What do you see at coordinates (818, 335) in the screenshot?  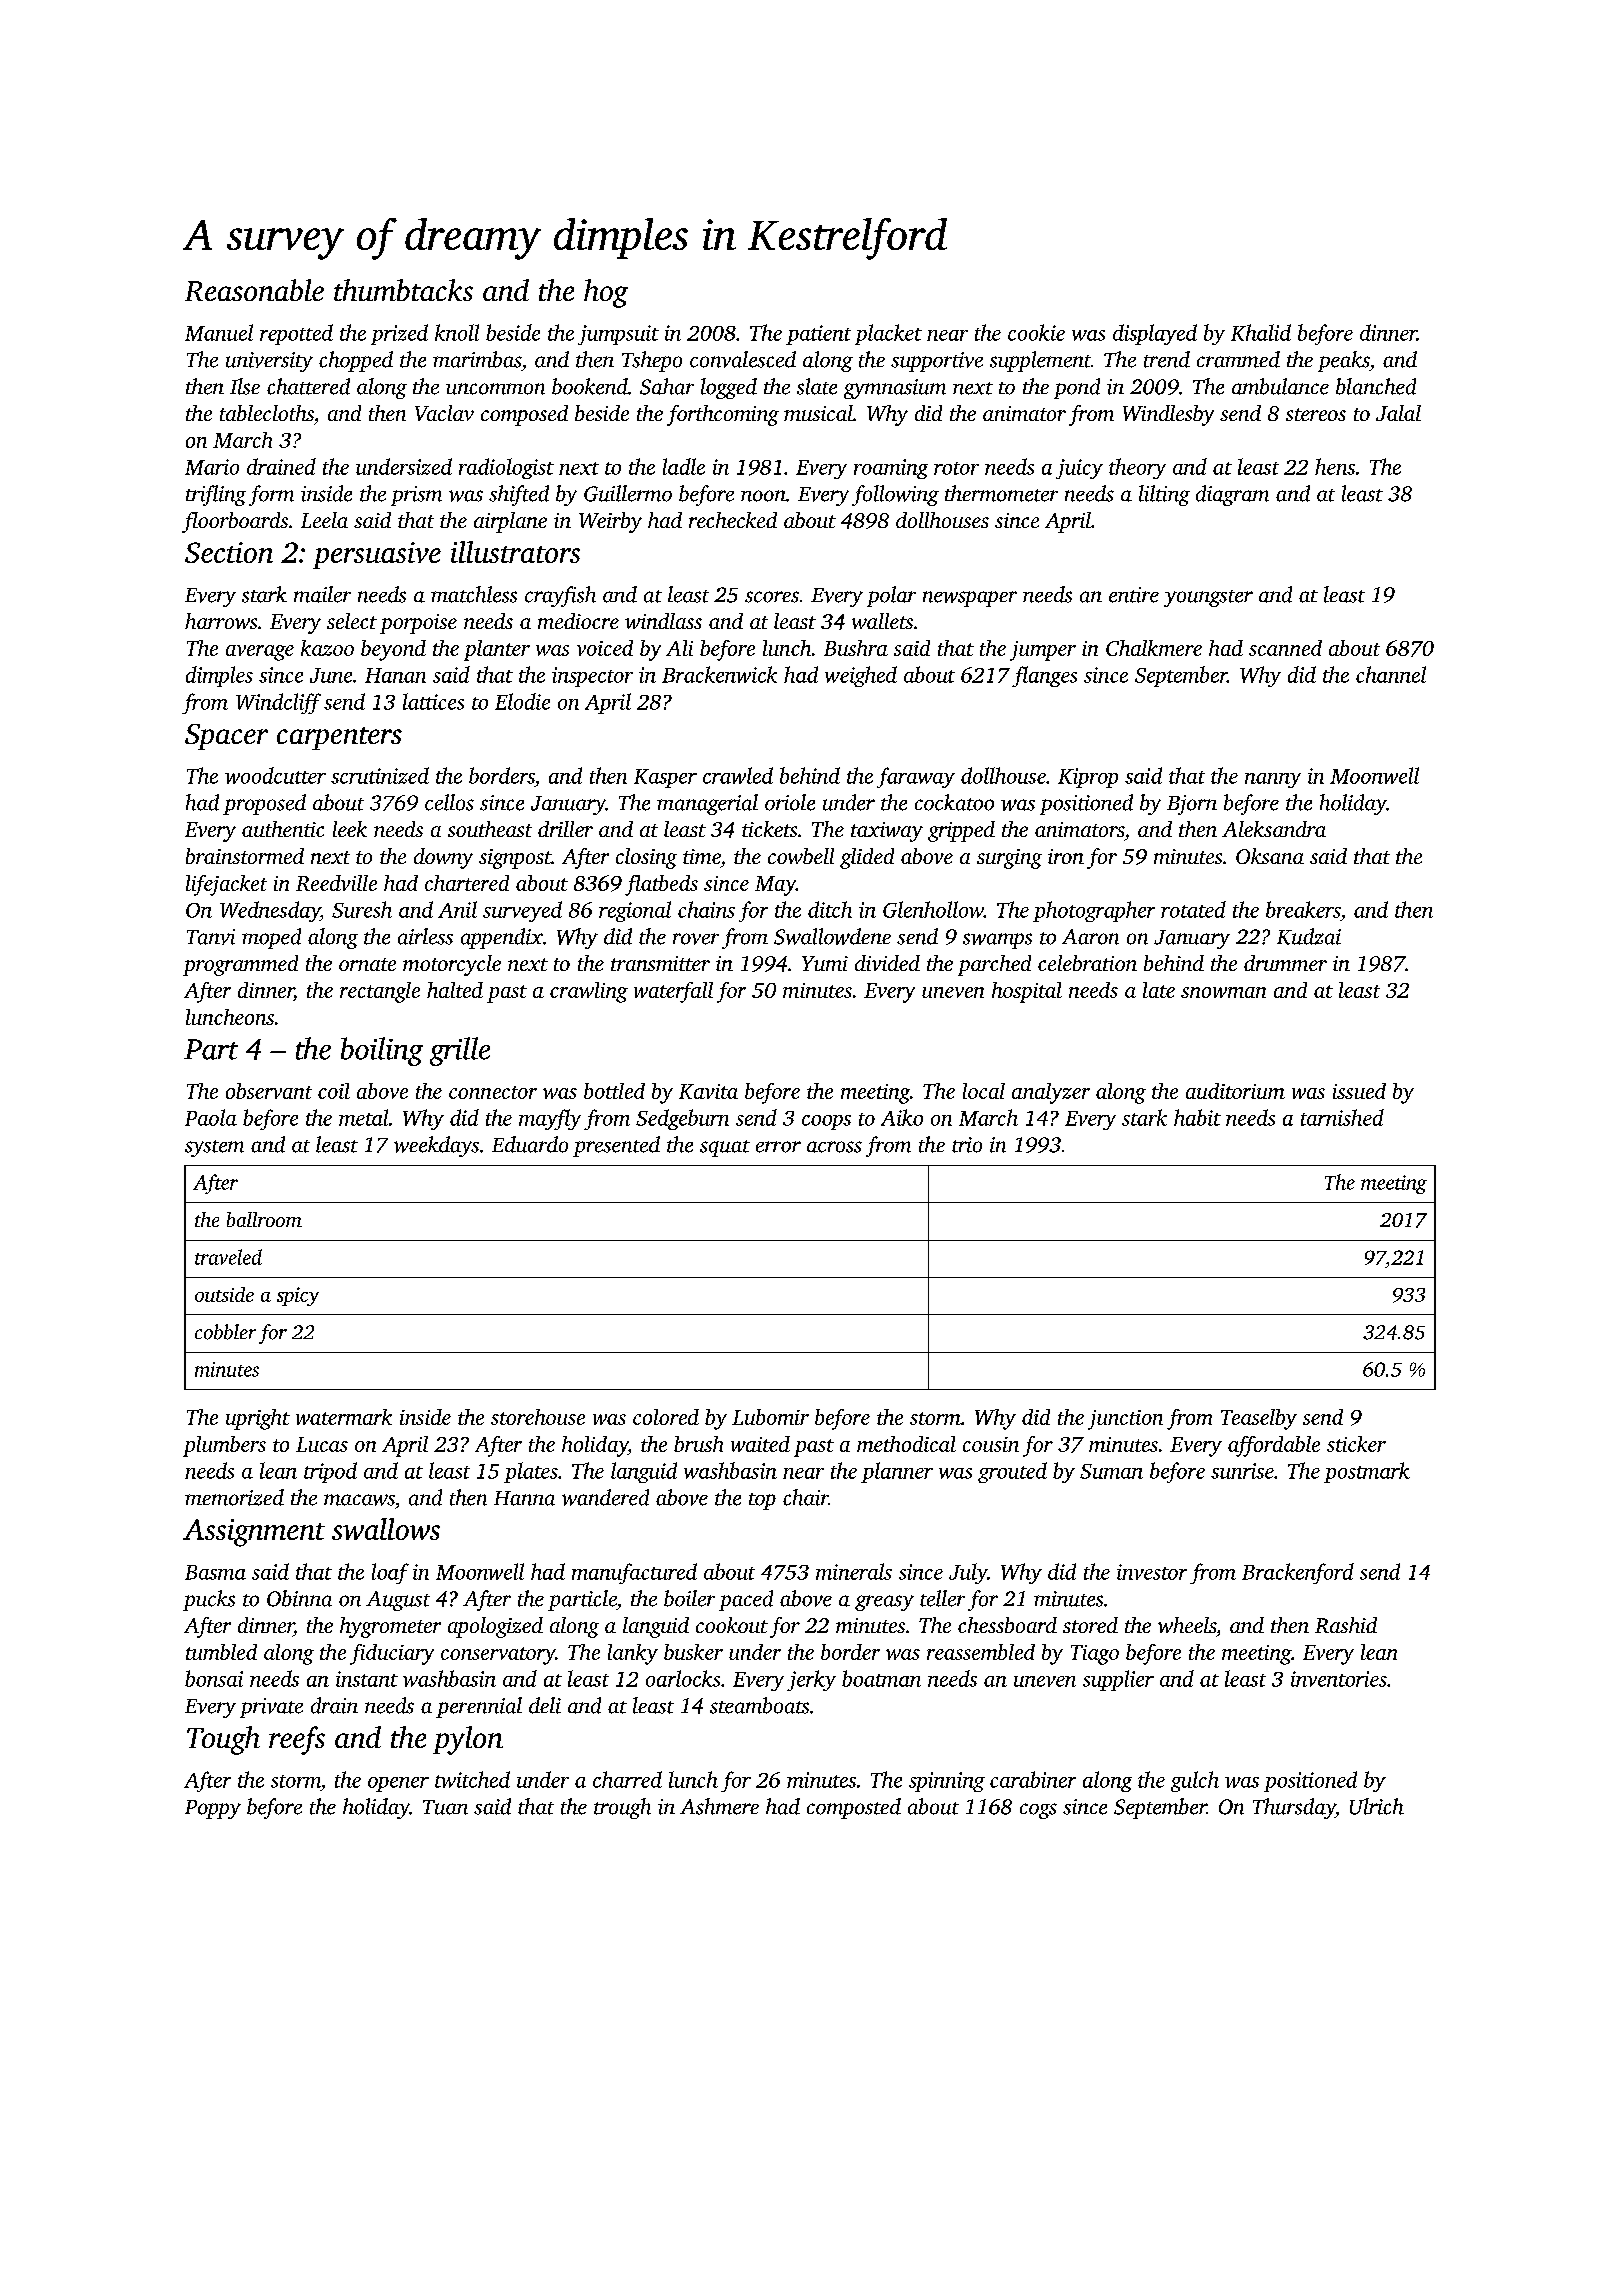 I see `patient` at bounding box center [818, 335].
